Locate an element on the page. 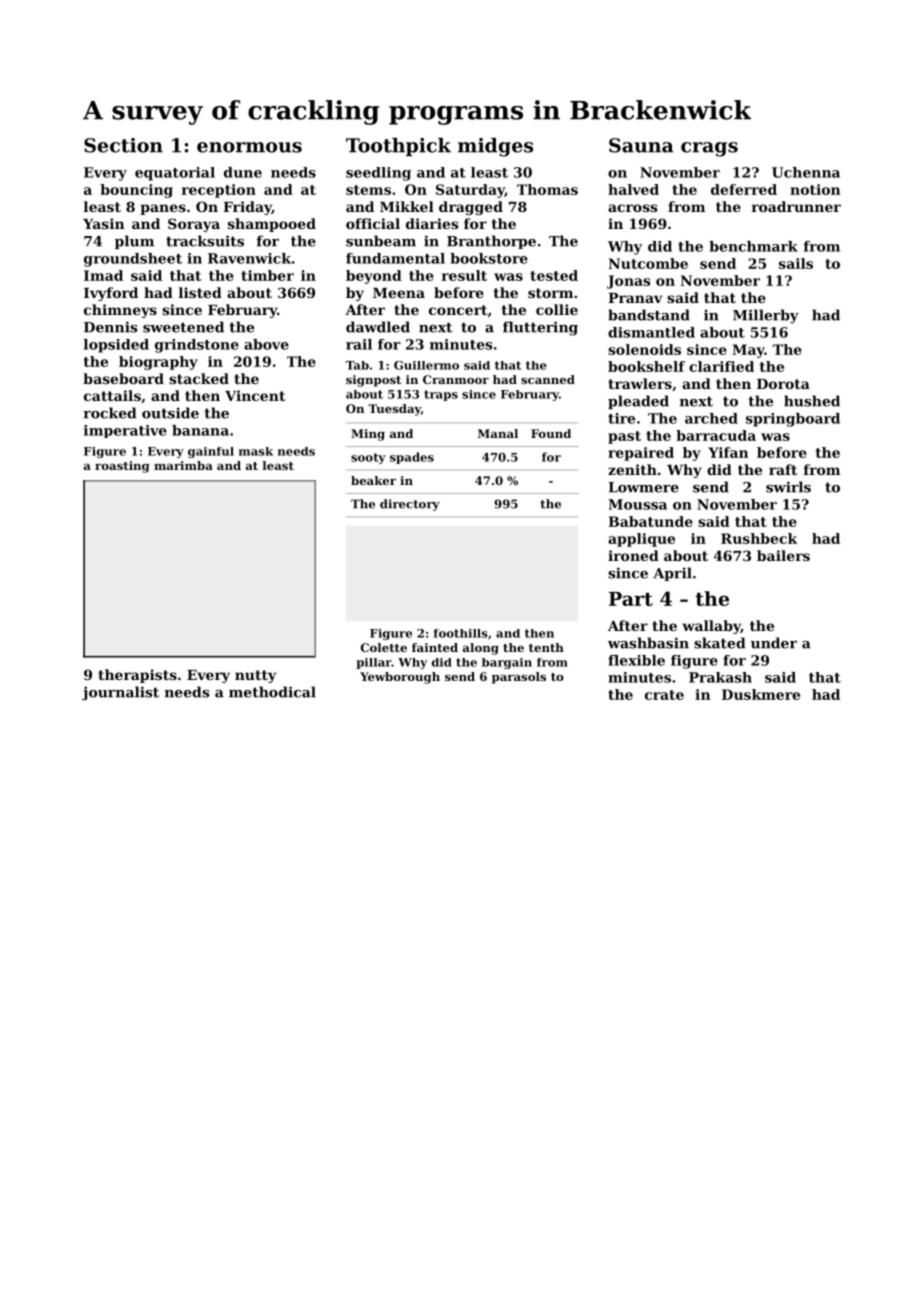 The height and width of the page is (1308, 924). outside is located at coordinates (170, 413).
